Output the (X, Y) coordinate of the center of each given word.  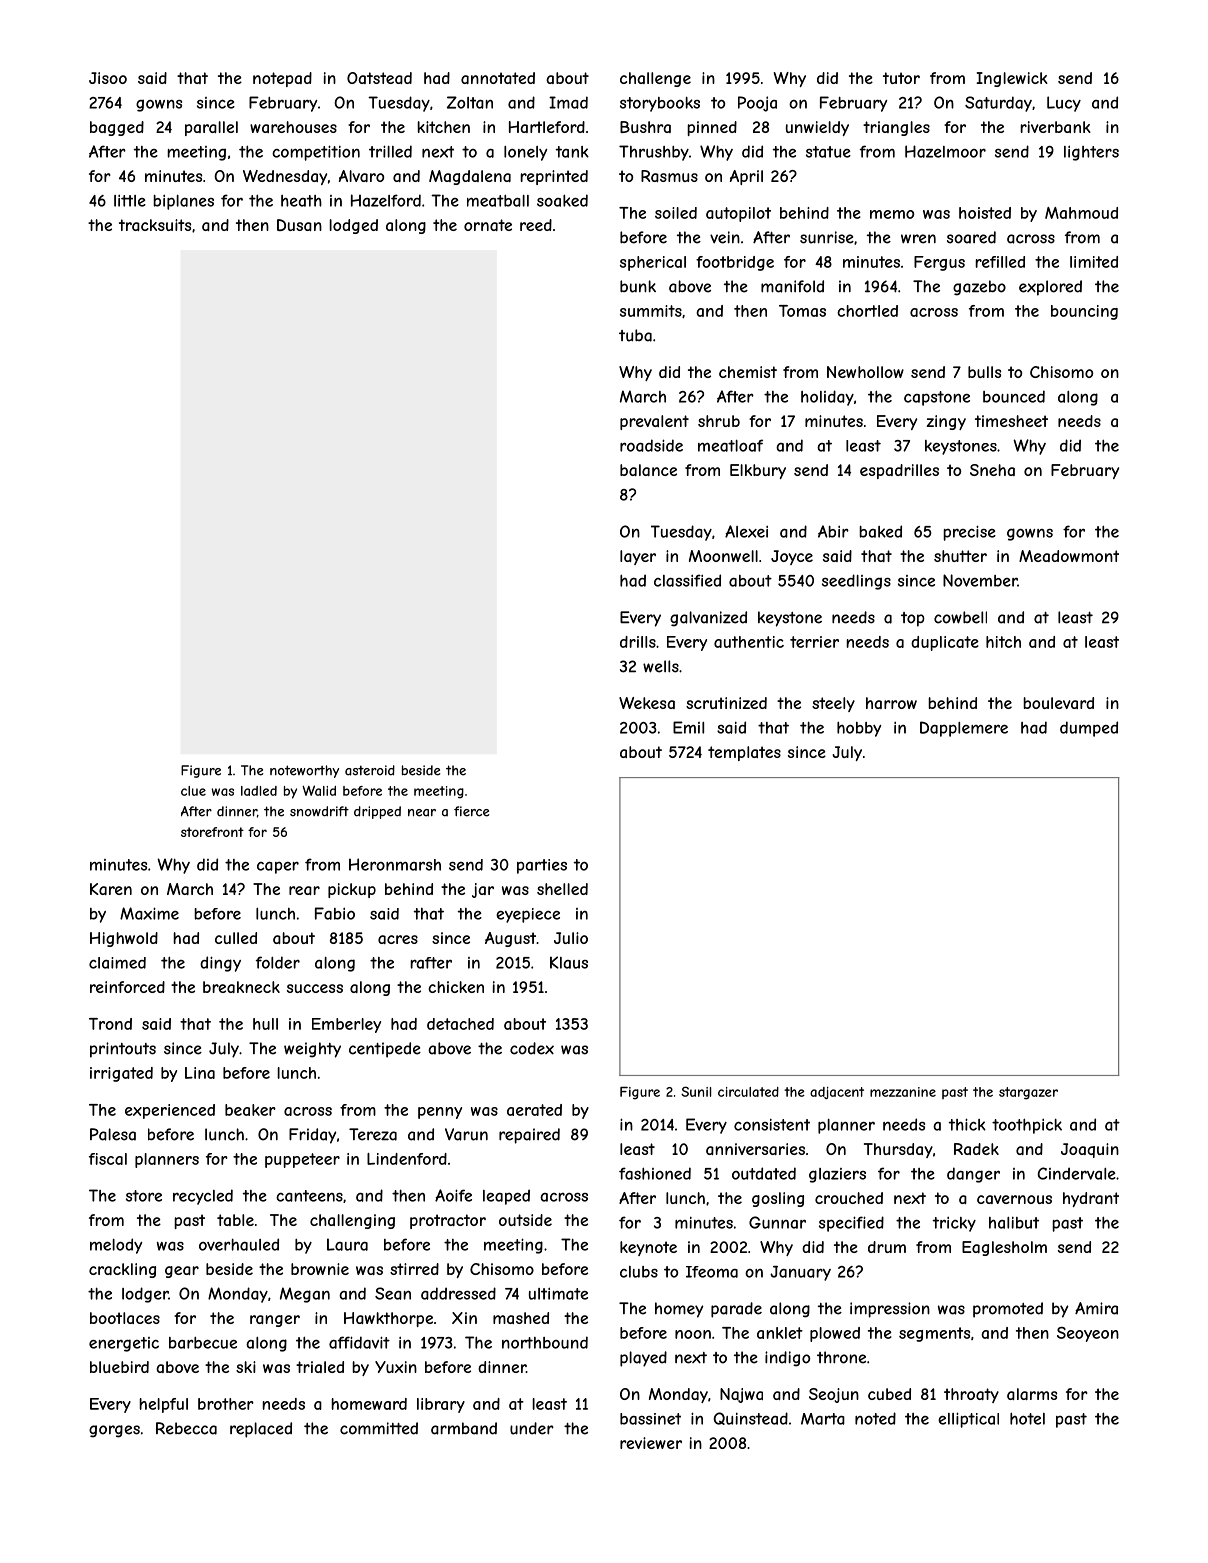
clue (193, 791)
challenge (655, 79)
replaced (261, 1430)
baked (880, 531)
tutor (901, 78)
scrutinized (726, 703)
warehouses (293, 127)
